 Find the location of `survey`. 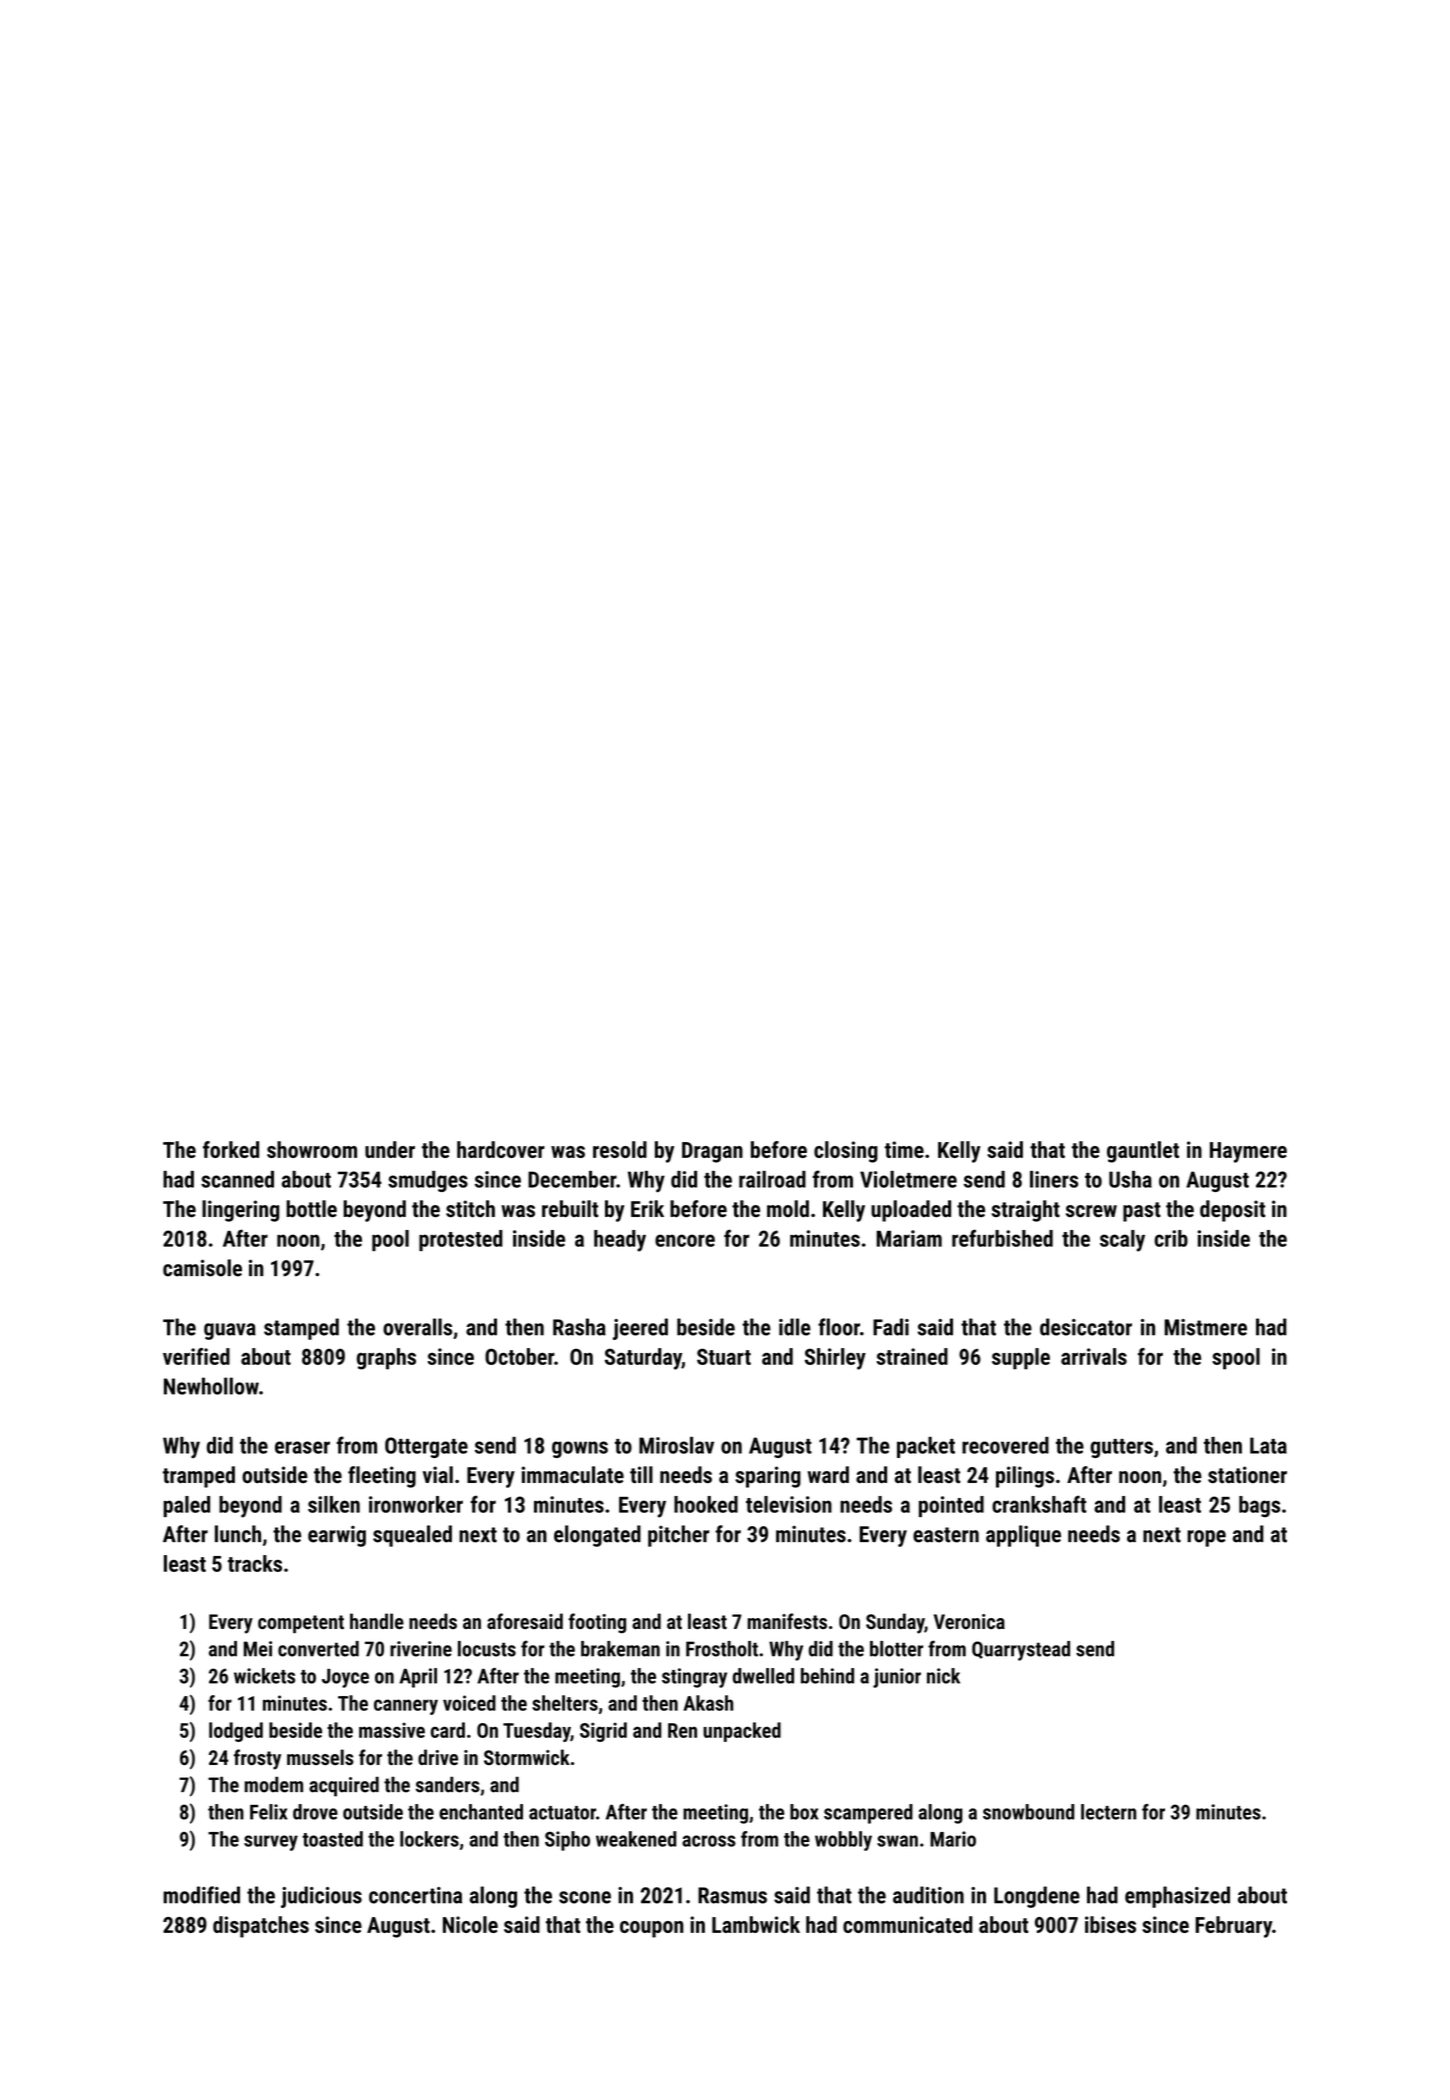

survey is located at coordinates (271, 1843).
